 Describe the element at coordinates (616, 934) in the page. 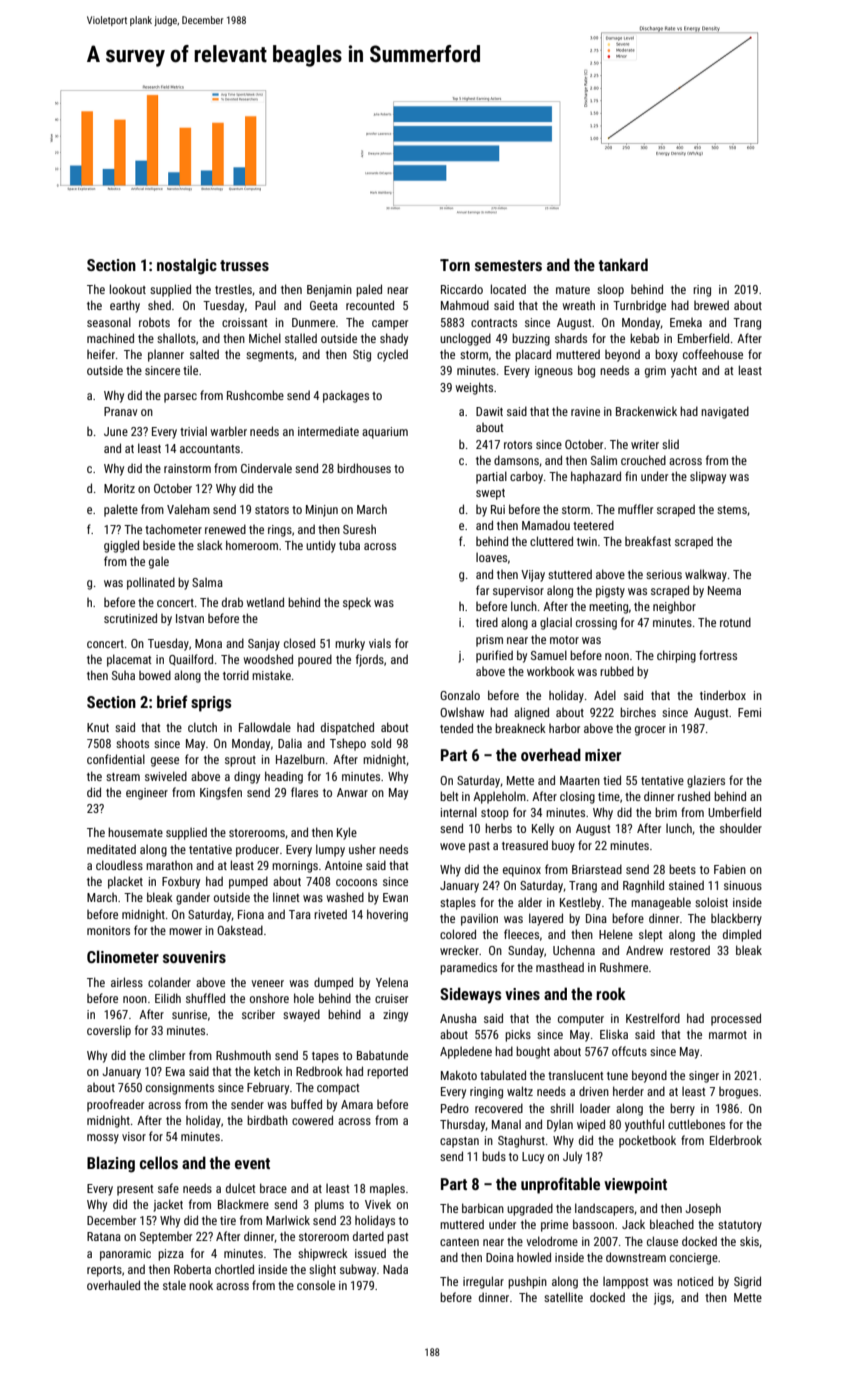

I see `Helene` at that location.
